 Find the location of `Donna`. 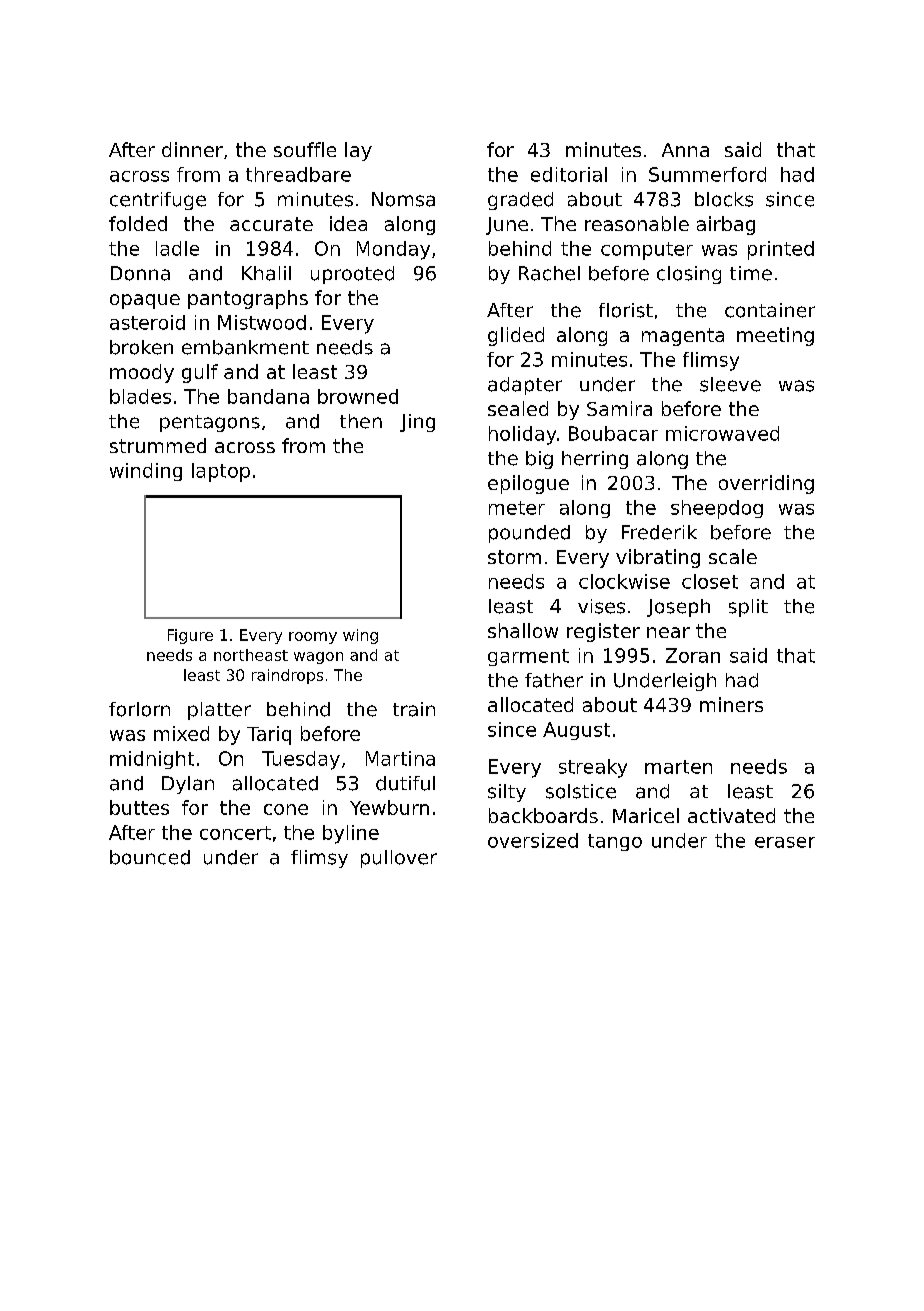

Donna is located at coordinates (140, 273).
